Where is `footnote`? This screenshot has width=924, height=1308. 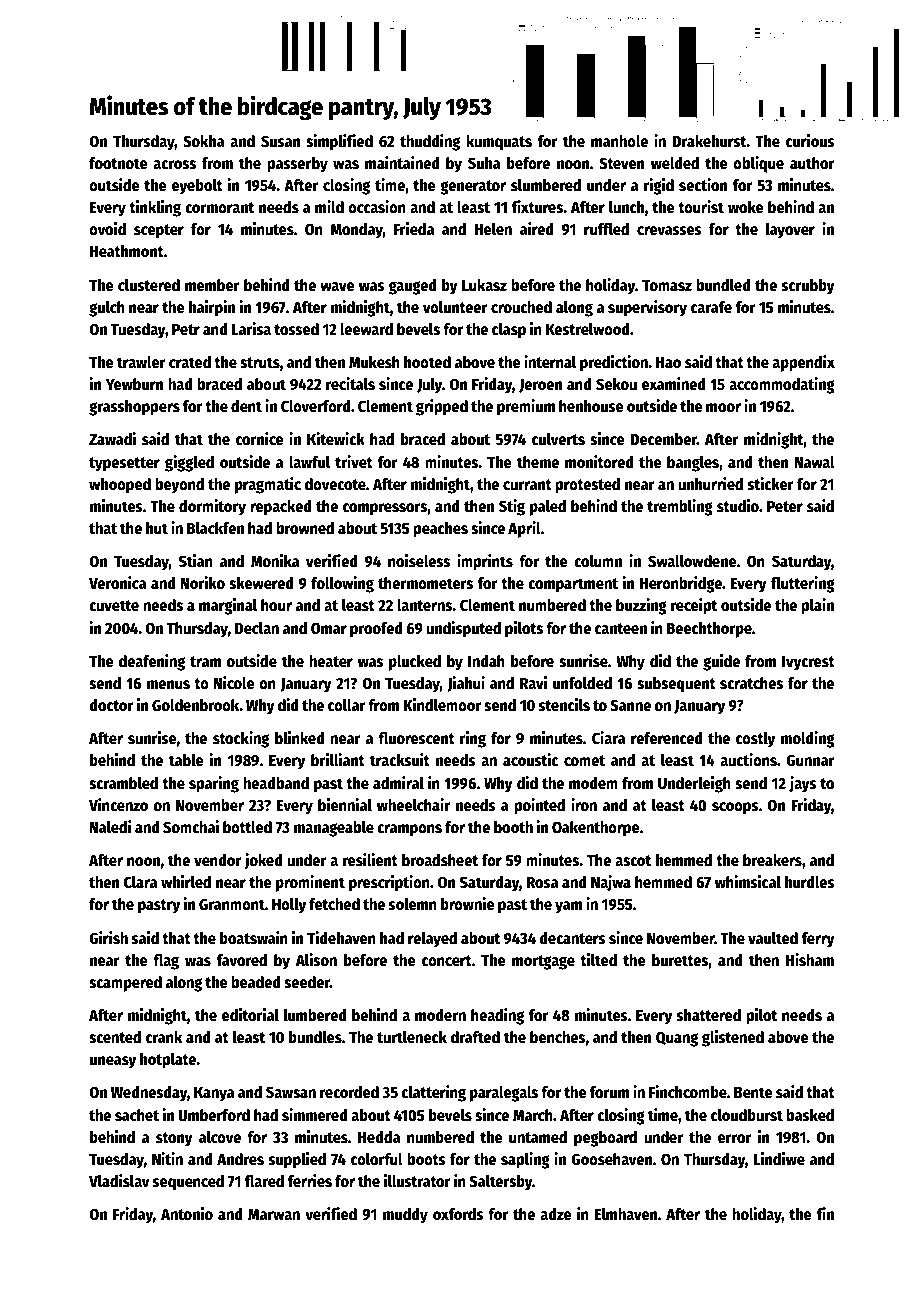
footnote is located at coordinates (118, 163).
